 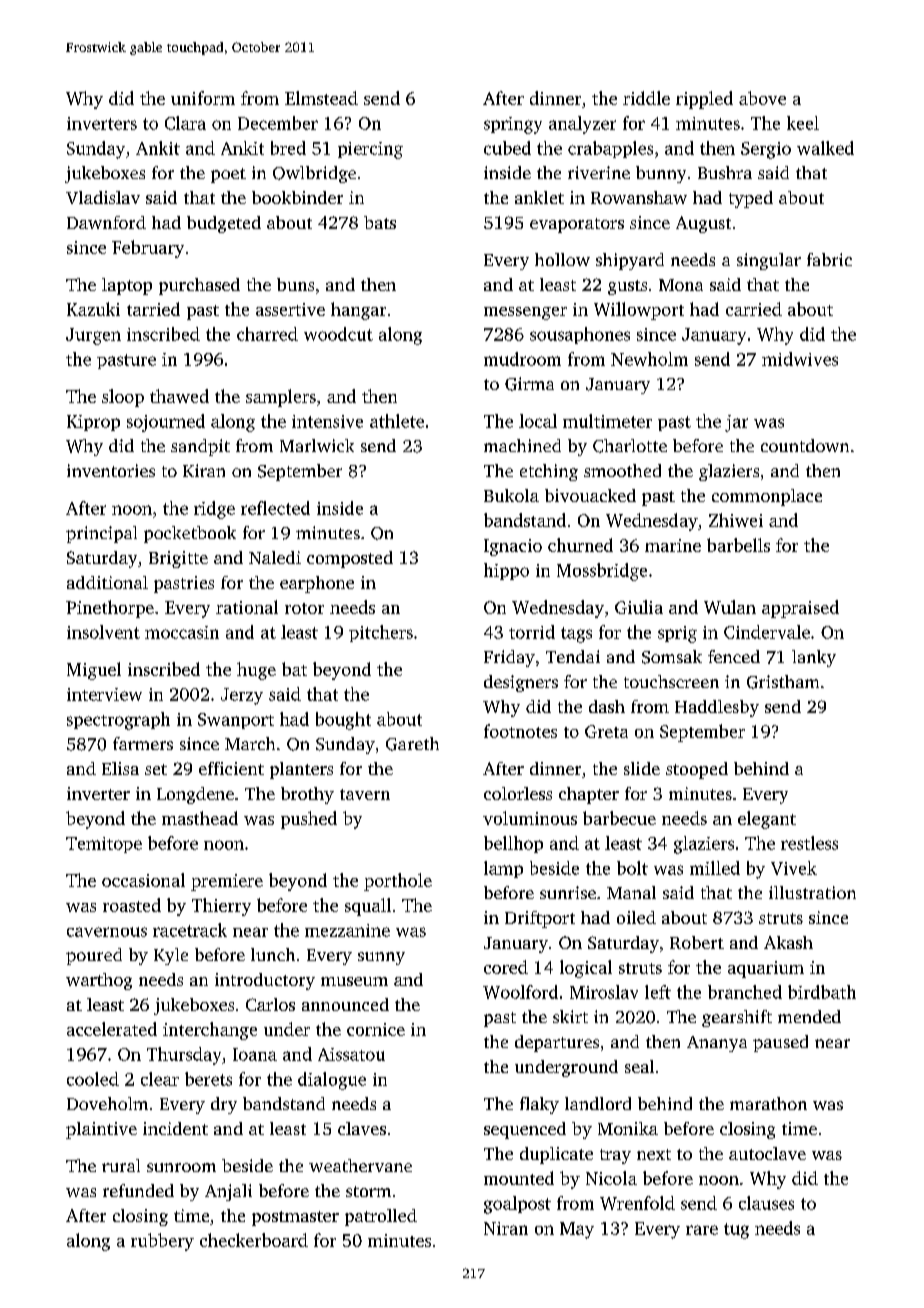 I want to click on Friday, so click(x=509, y=658).
